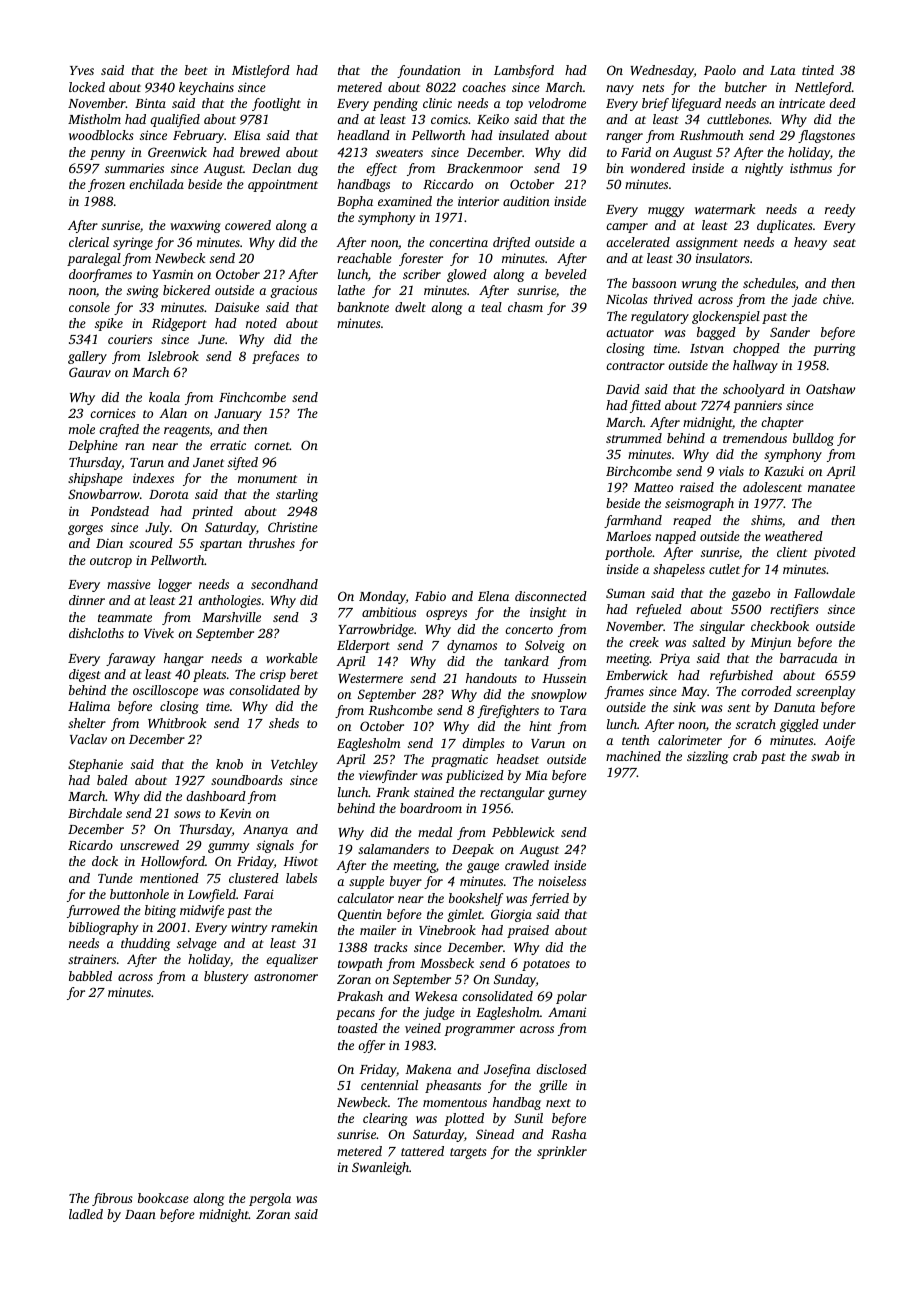 The height and width of the screenshot is (1308, 924). Describe the element at coordinates (431, 808) in the screenshot. I see `boardroom` at that location.
